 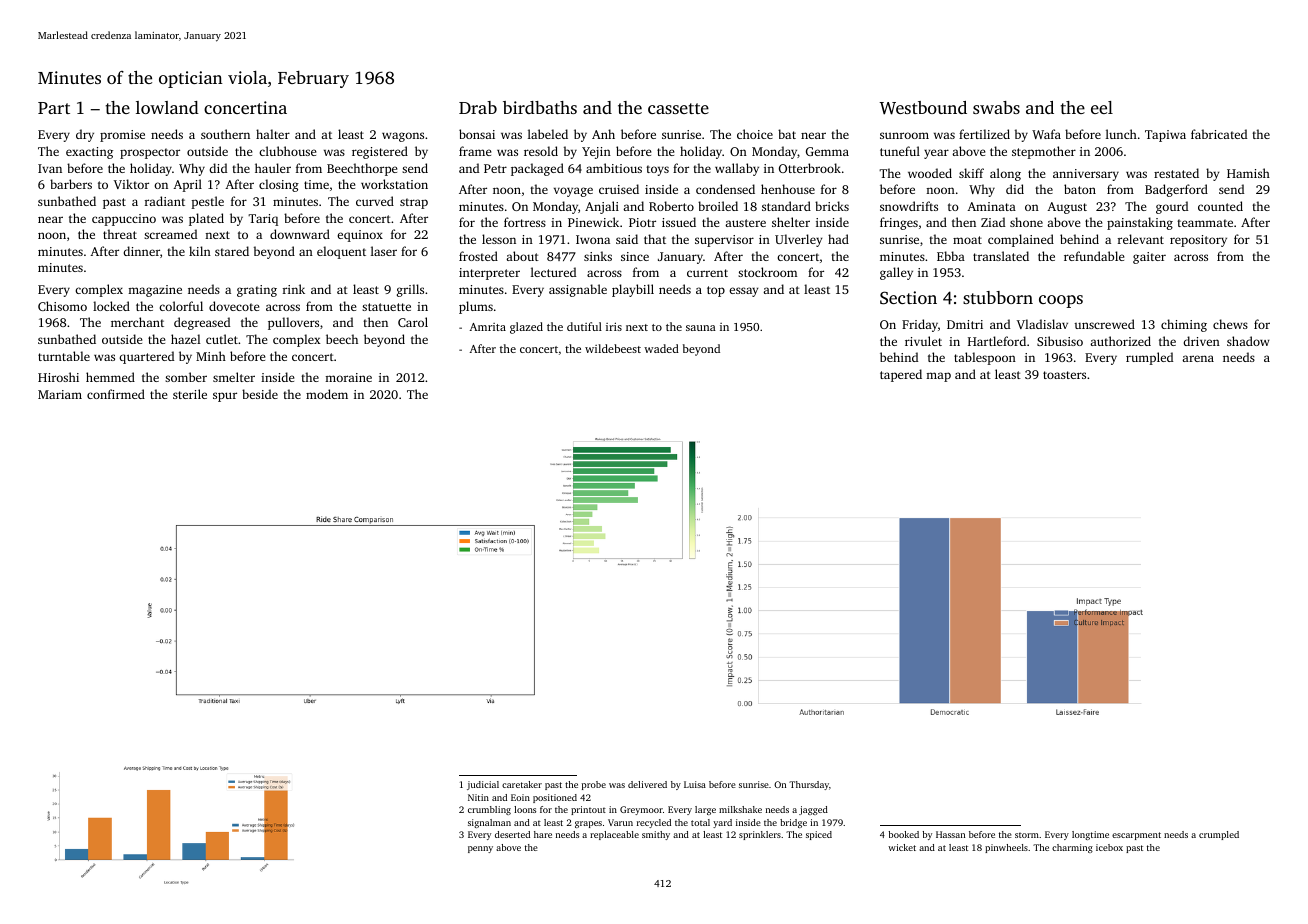 I want to click on tablespoon, so click(x=985, y=358).
